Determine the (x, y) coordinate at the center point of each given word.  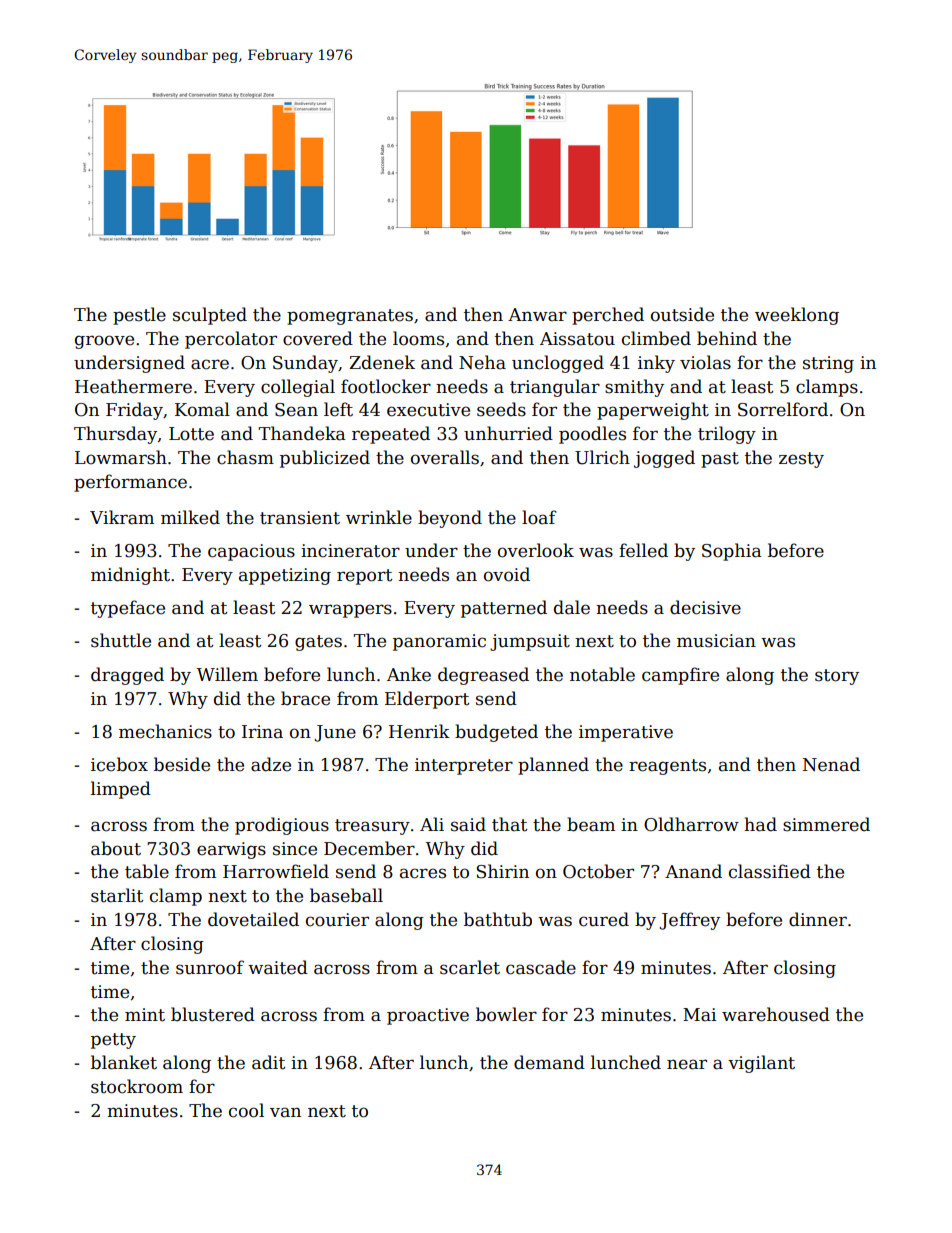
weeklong (797, 316)
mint (145, 1015)
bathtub (498, 919)
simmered (826, 824)
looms (418, 338)
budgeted (496, 733)
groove (104, 342)
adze (271, 764)
